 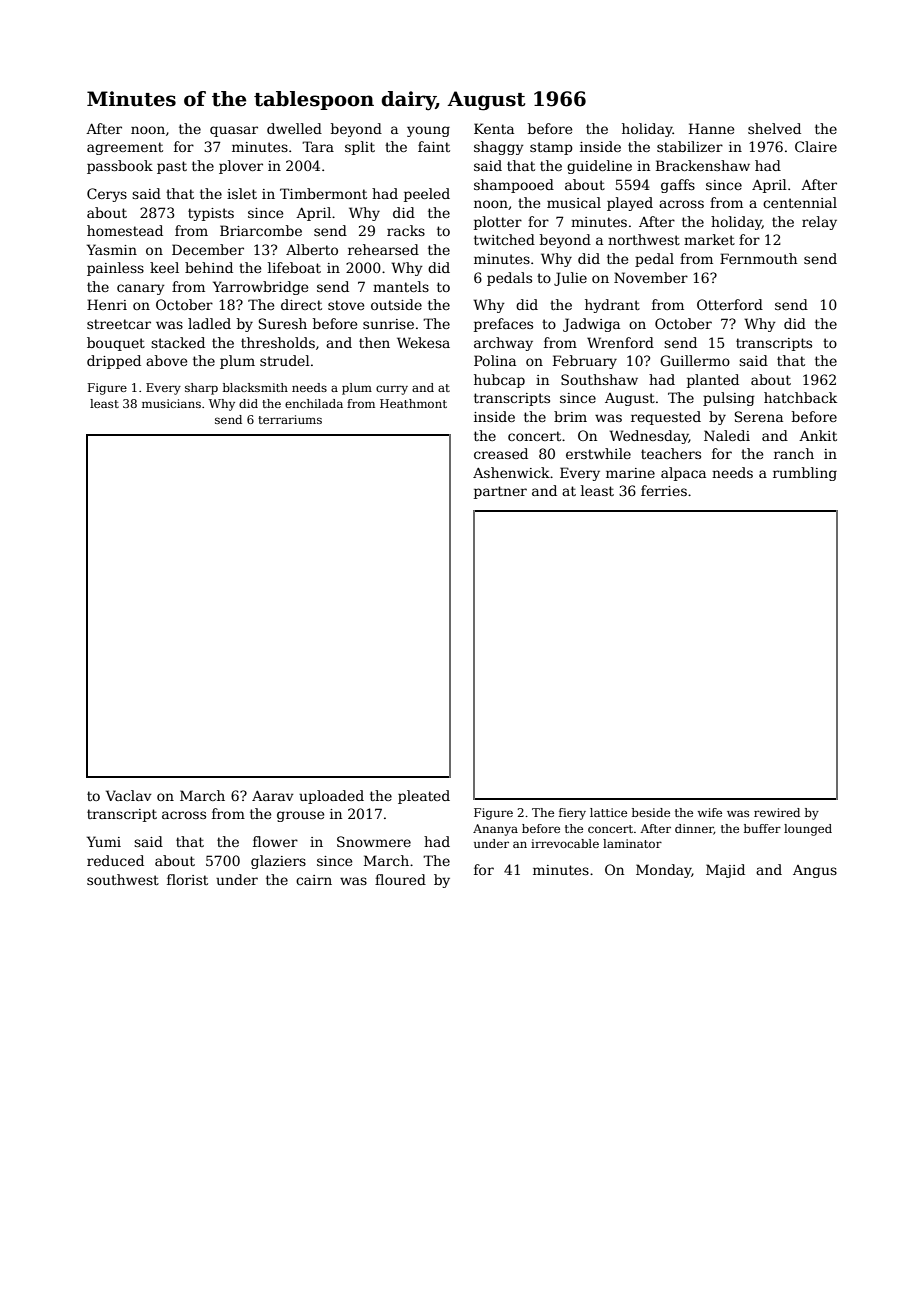 What do you see at coordinates (171, 403) in the page?
I see `musicians` at bounding box center [171, 403].
